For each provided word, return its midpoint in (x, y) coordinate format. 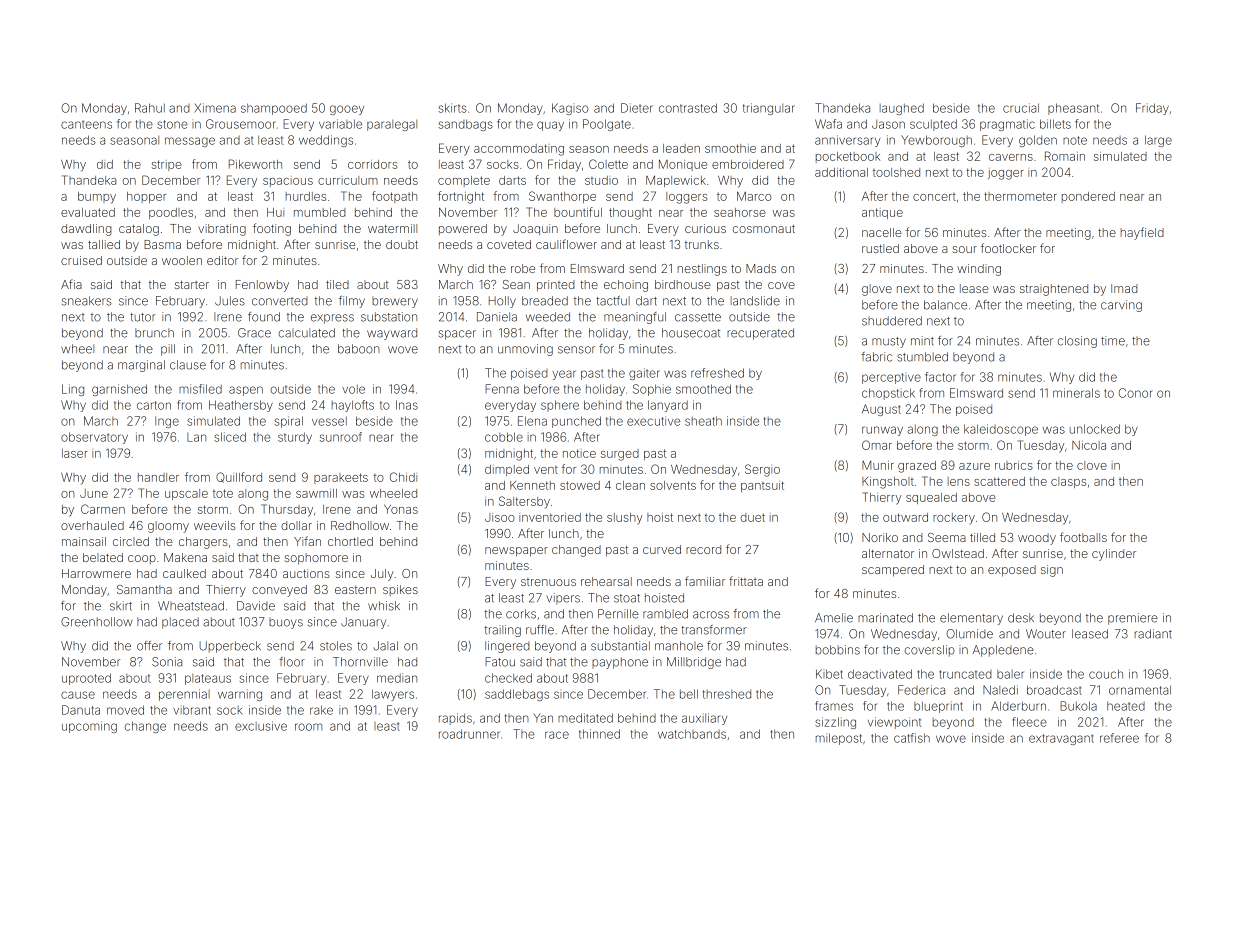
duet (752, 517)
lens (959, 481)
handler (158, 477)
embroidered (748, 164)
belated (103, 557)
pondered (1088, 197)
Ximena (215, 108)
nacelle (881, 232)
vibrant (192, 710)
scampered (893, 571)
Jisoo (500, 517)
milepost (839, 739)
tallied (104, 244)
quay (550, 126)
